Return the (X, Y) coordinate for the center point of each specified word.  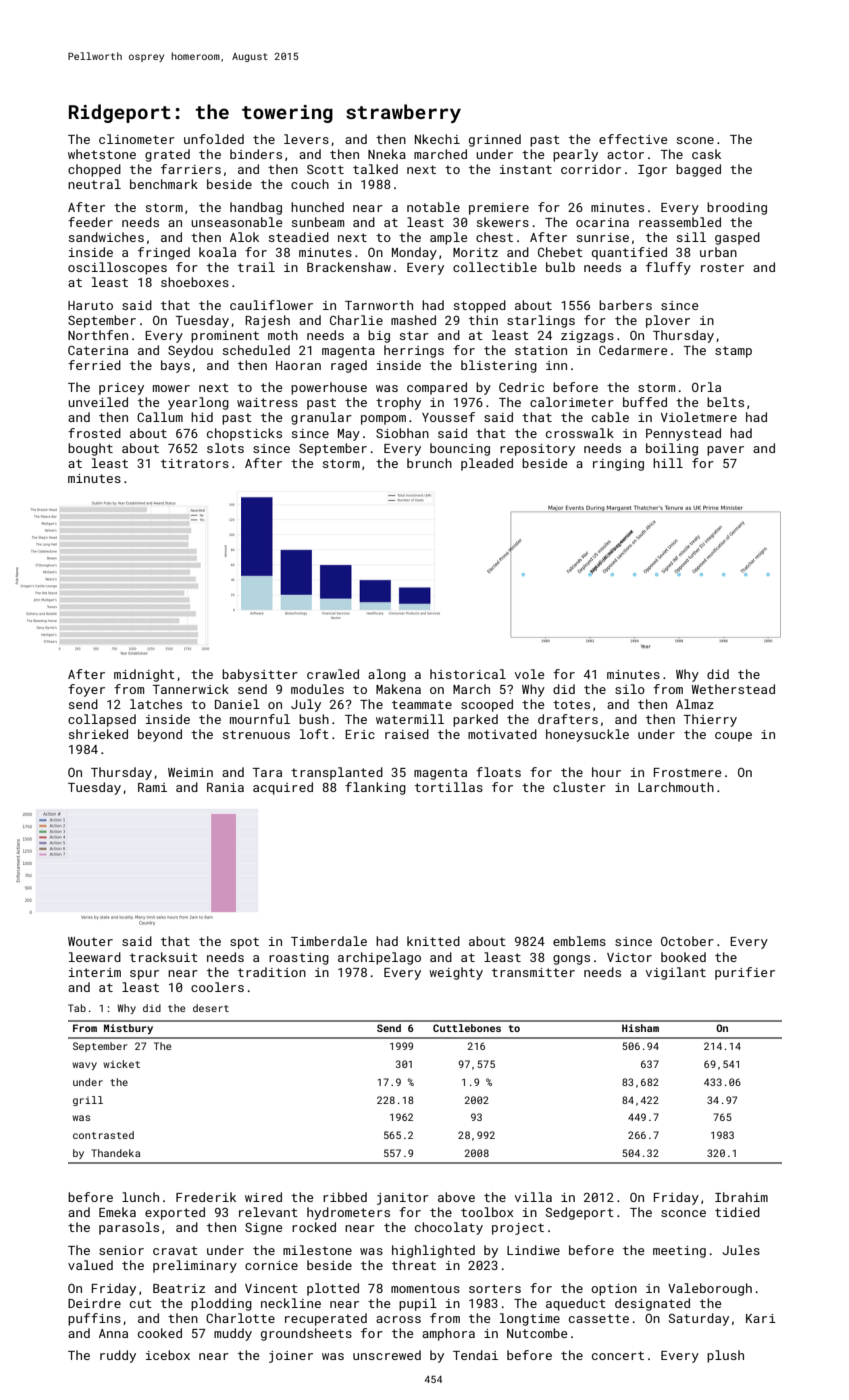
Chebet (560, 252)
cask (706, 154)
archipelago (379, 958)
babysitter (260, 675)
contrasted (103, 1135)
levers (306, 139)
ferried (94, 365)
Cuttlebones (467, 1028)
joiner (291, 1357)
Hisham (640, 1028)
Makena (398, 689)
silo (630, 689)
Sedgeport (580, 1213)
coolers (217, 987)
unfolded (214, 139)
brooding (737, 208)
